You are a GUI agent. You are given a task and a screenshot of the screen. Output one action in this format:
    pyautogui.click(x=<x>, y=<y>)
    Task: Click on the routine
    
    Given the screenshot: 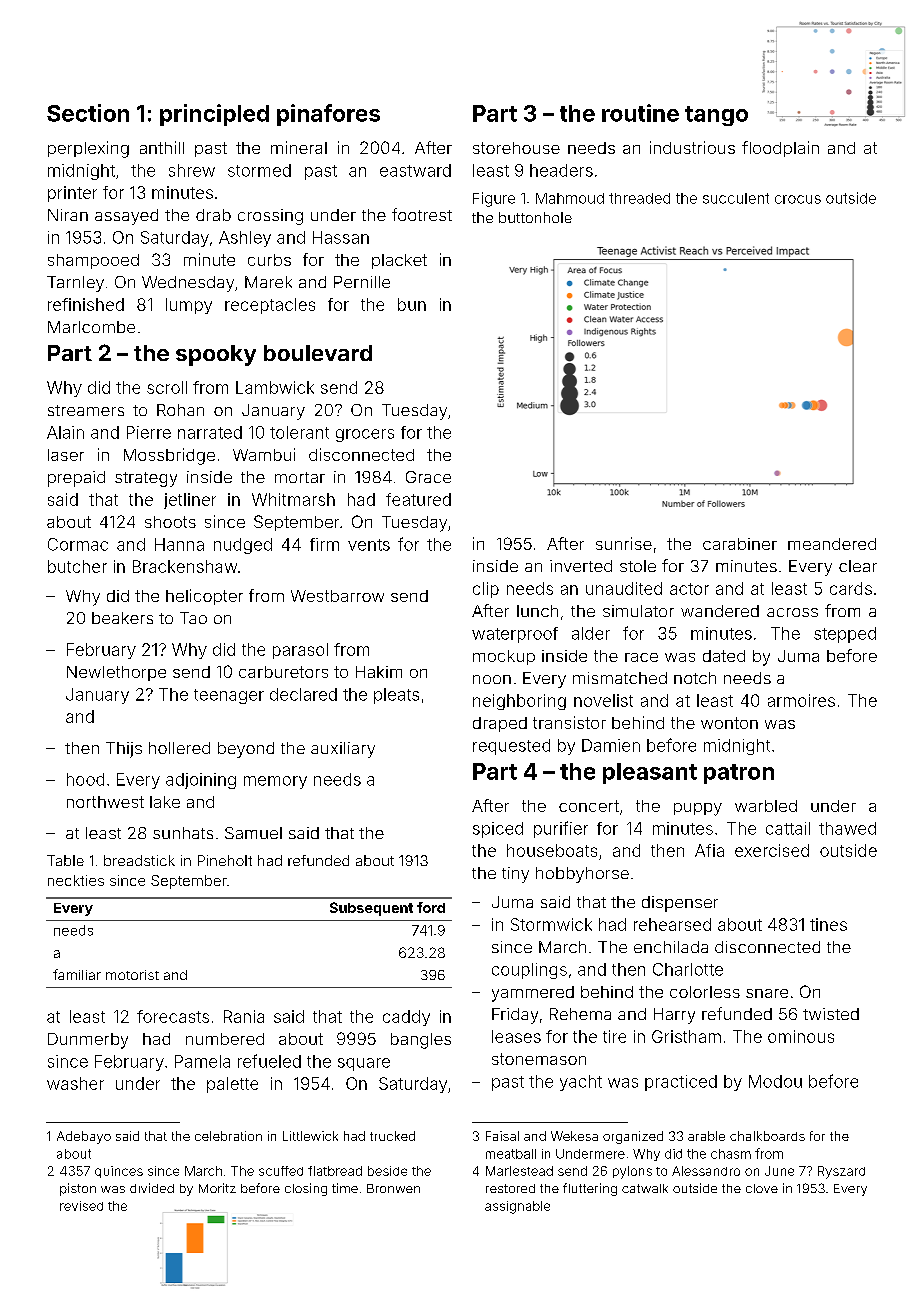 What is the action you would take?
    pyautogui.click(x=640, y=113)
